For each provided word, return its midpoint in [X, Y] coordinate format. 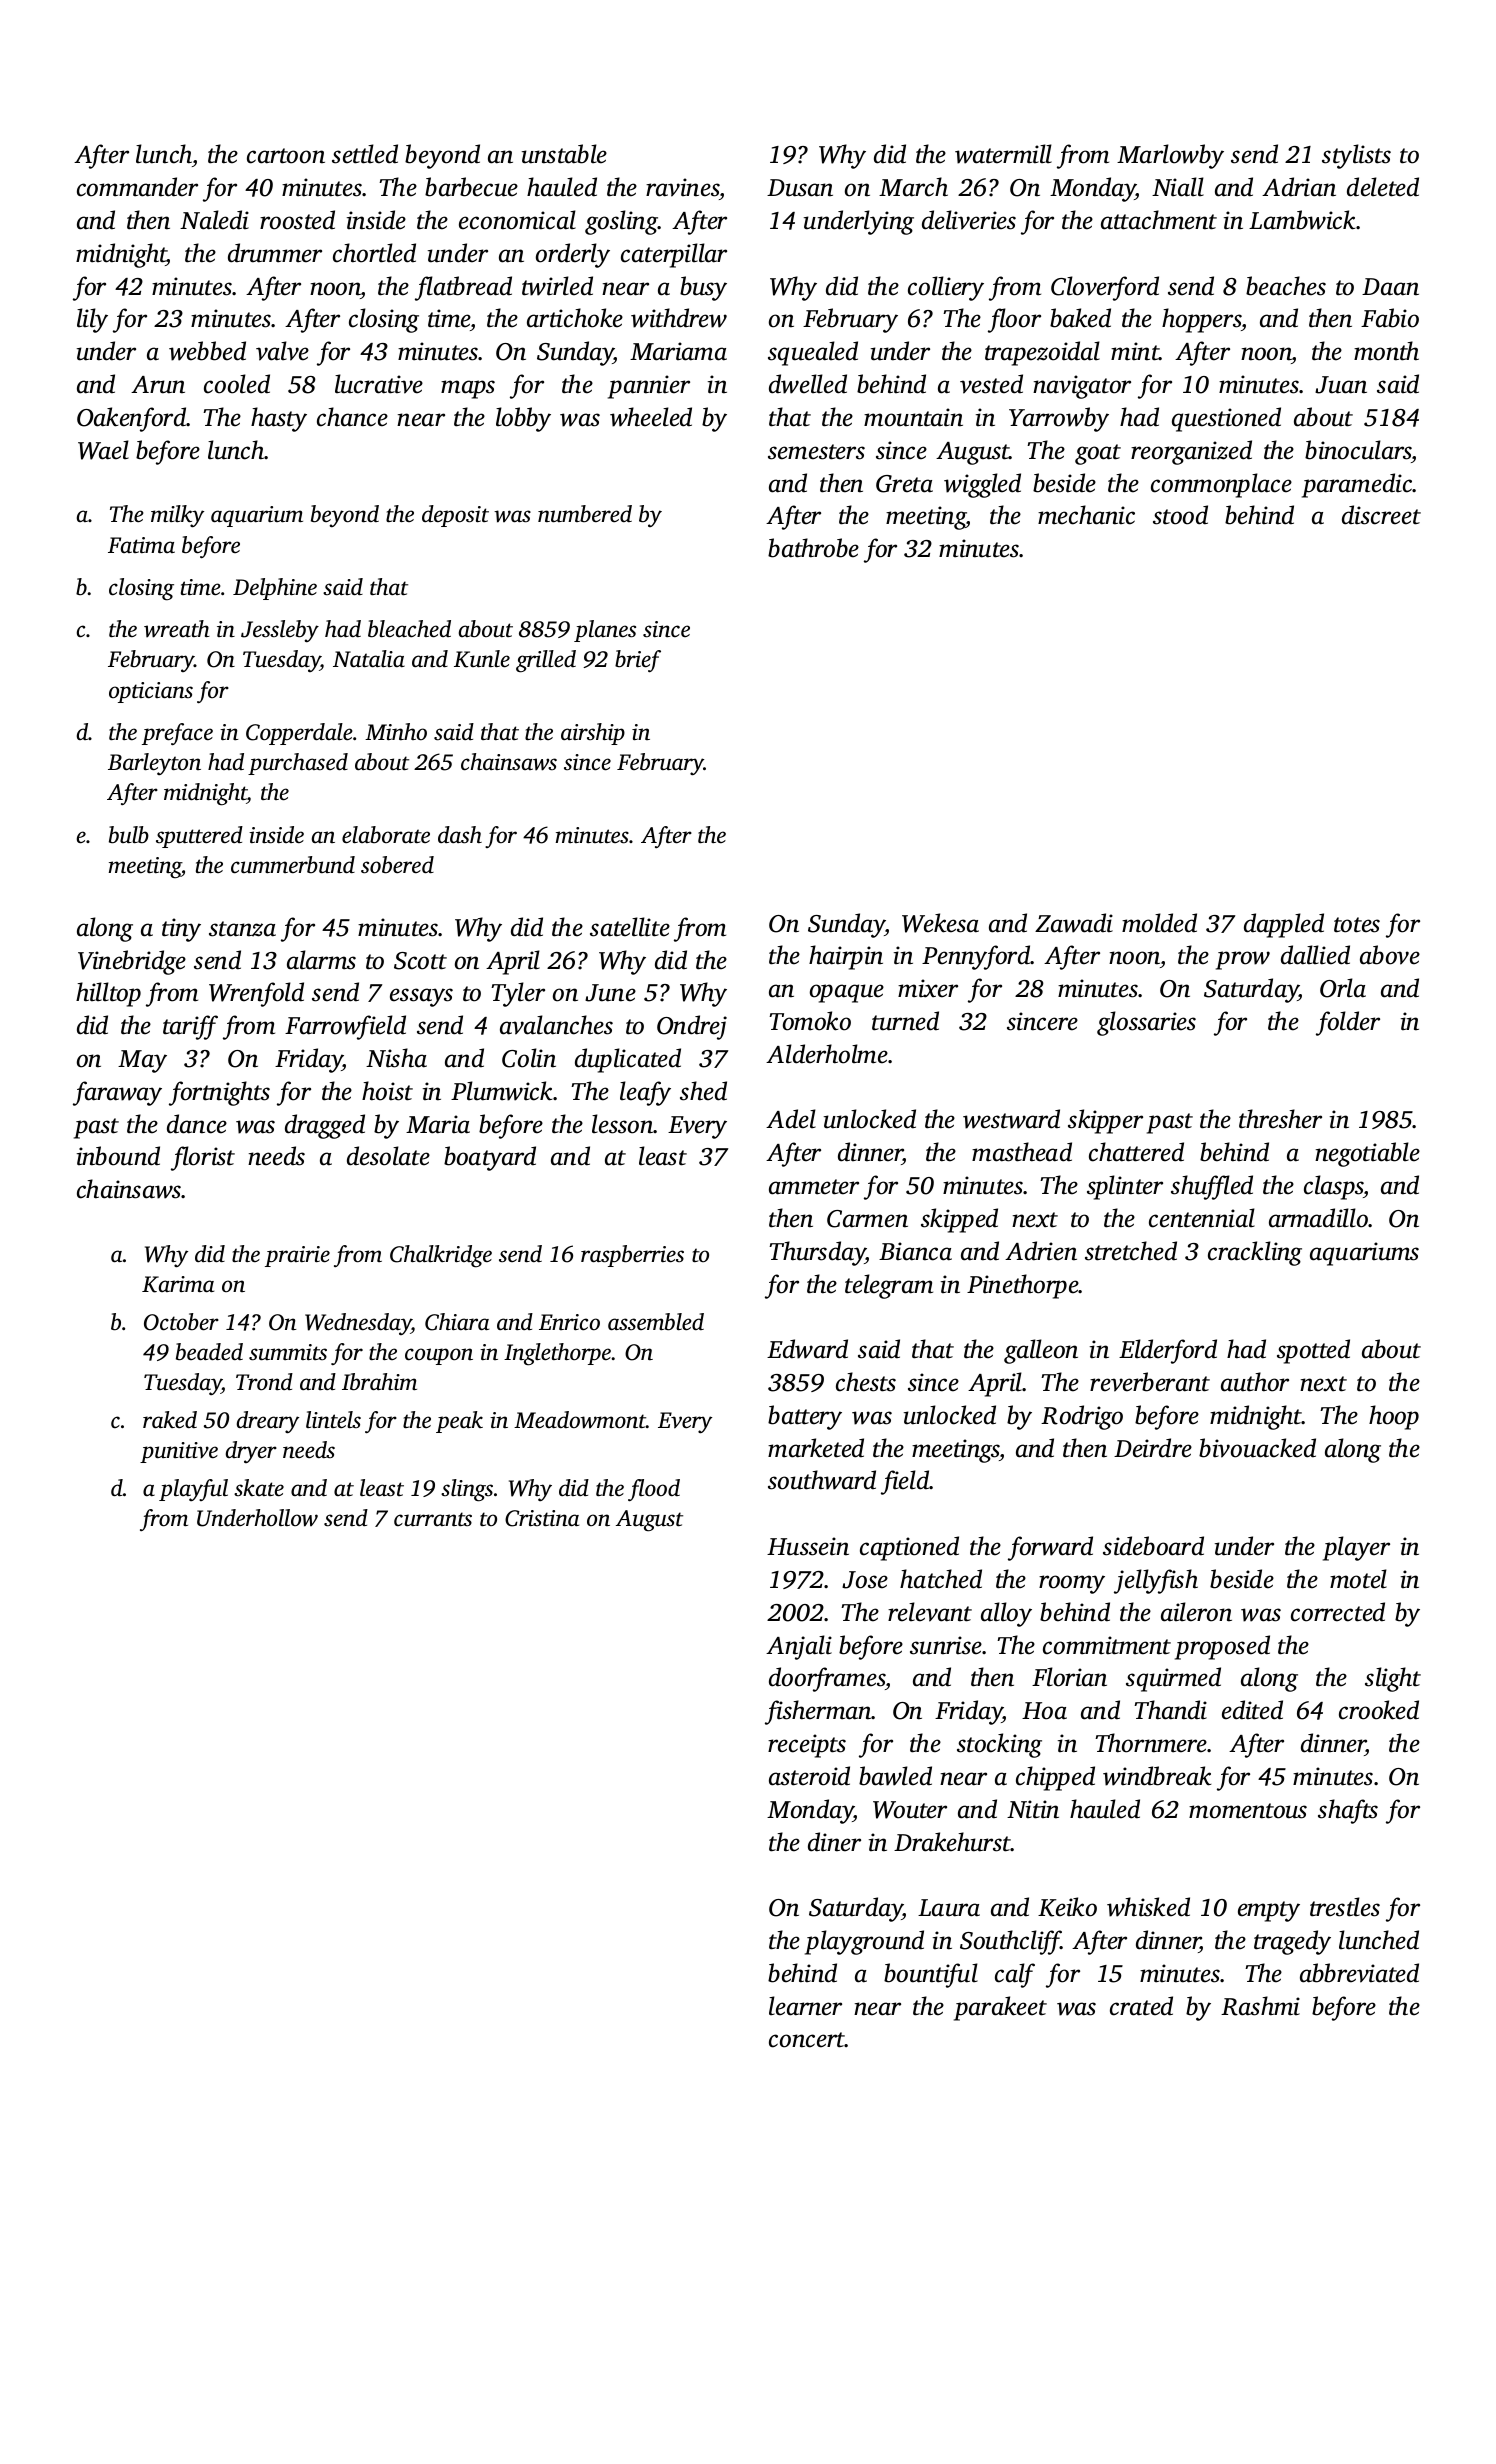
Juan [1341, 385]
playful [193, 1490]
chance [352, 417]
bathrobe [813, 548]
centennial [1202, 1218]
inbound [118, 1156]
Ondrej [692, 1027]
